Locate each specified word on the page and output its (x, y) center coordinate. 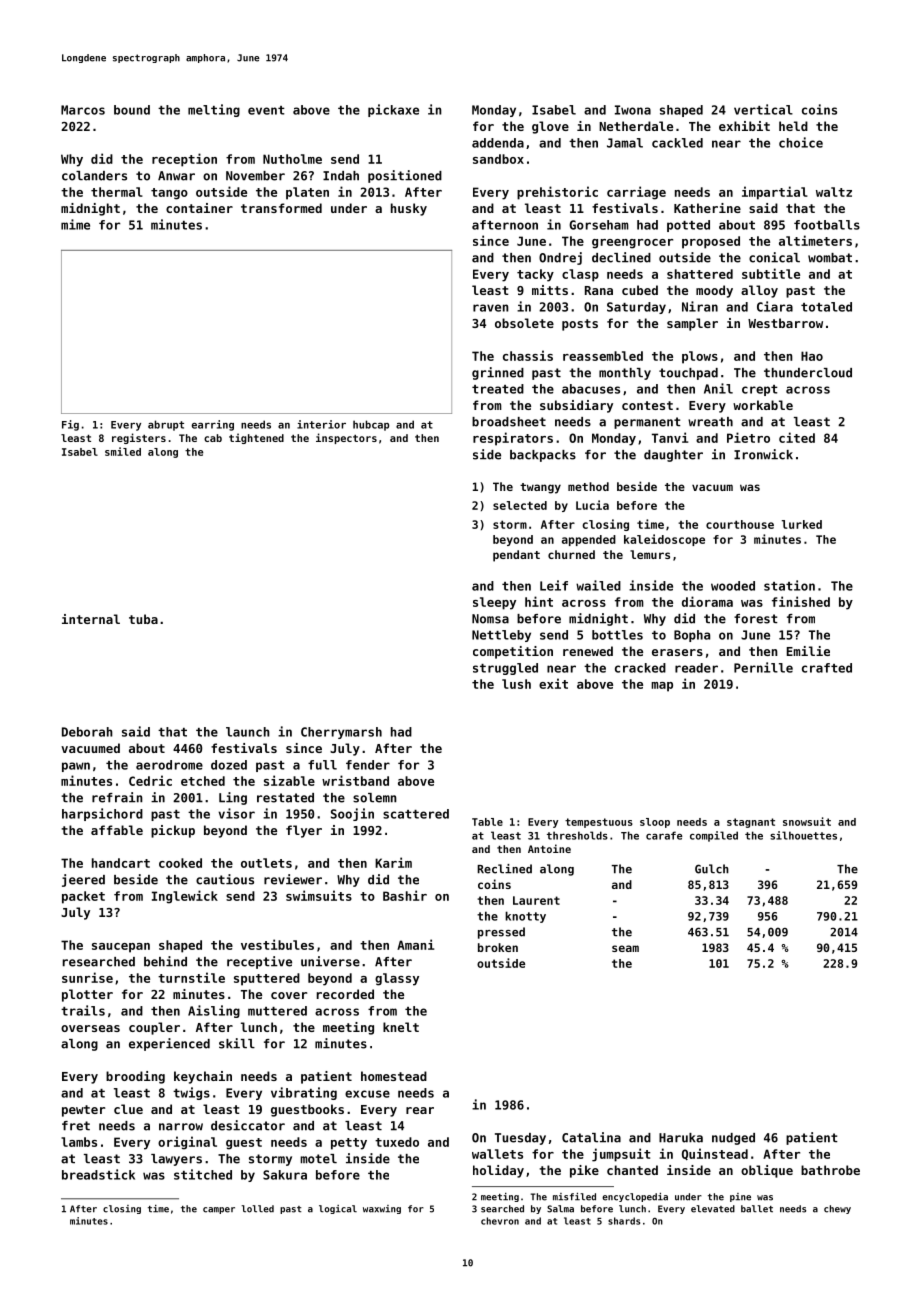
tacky (535, 275)
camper (219, 1210)
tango (169, 194)
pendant (516, 556)
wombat (830, 258)
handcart (121, 863)
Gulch (712, 869)
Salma (560, 1209)
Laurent (536, 900)
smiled (123, 451)
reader (696, 668)
